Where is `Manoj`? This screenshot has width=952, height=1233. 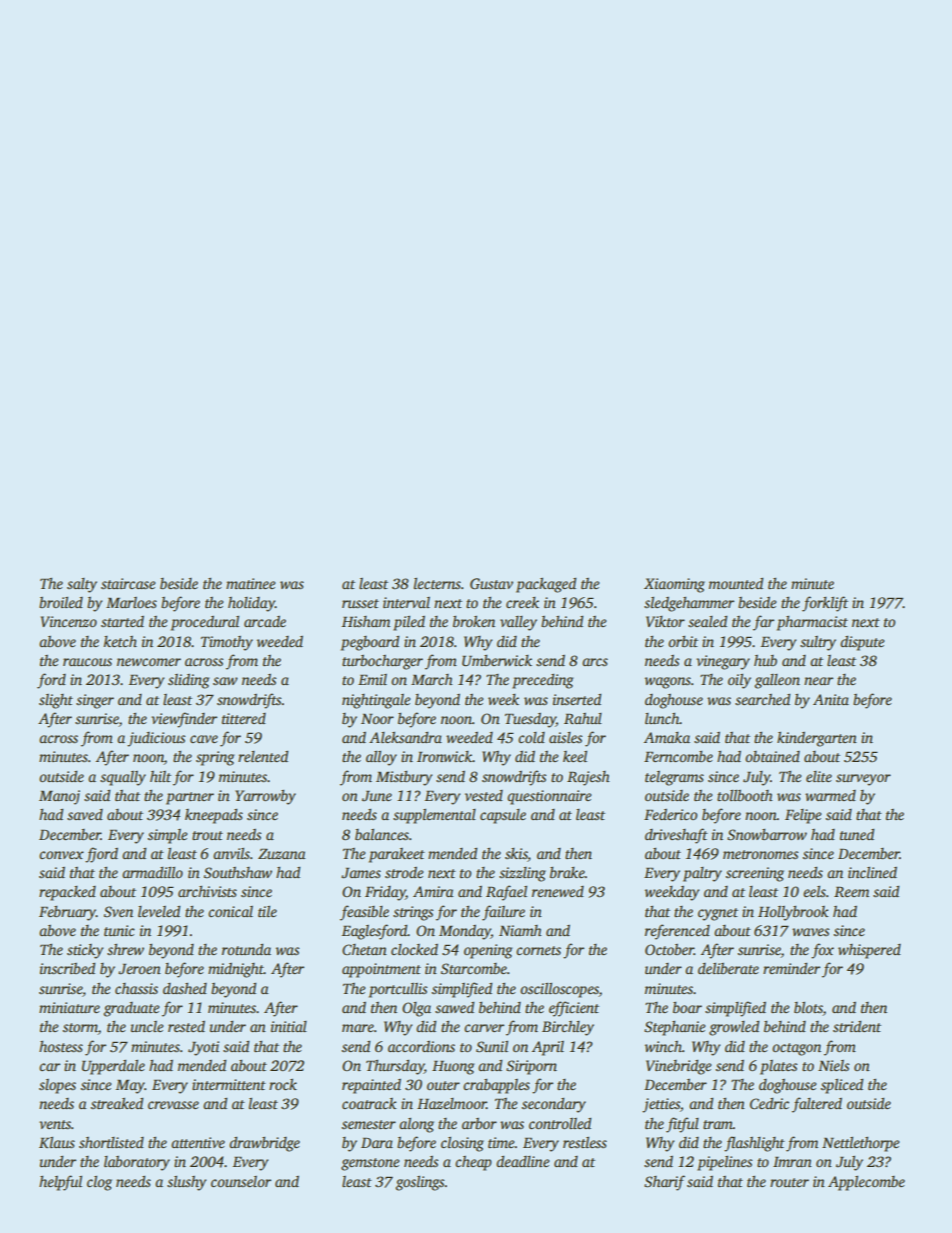 Manoj is located at coordinates (59, 797).
